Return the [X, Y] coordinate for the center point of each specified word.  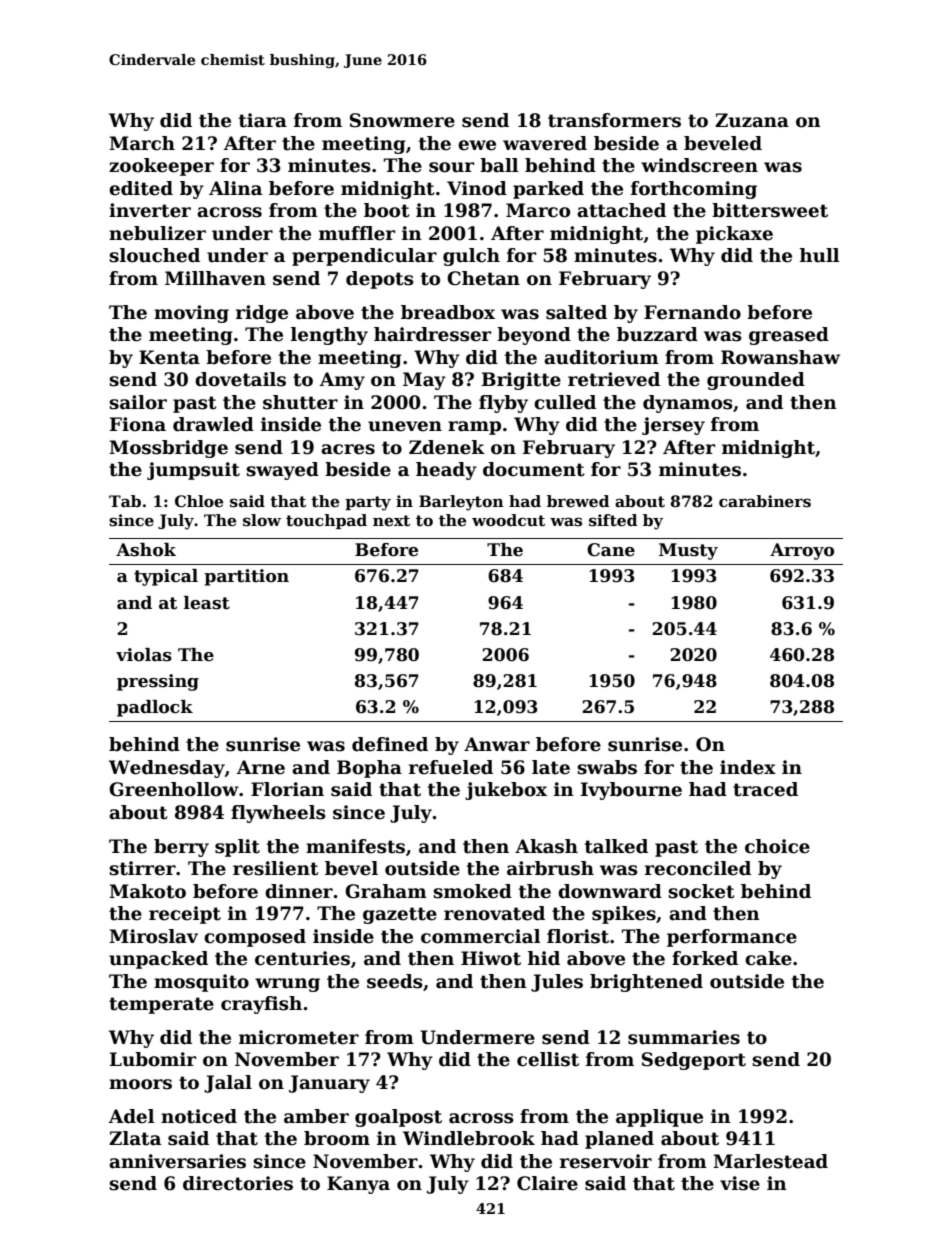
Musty [688, 551]
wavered [545, 143]
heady [446, 471]
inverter [150, 210]
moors [140, 1084]
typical [166, 577]
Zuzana [752, 120]
